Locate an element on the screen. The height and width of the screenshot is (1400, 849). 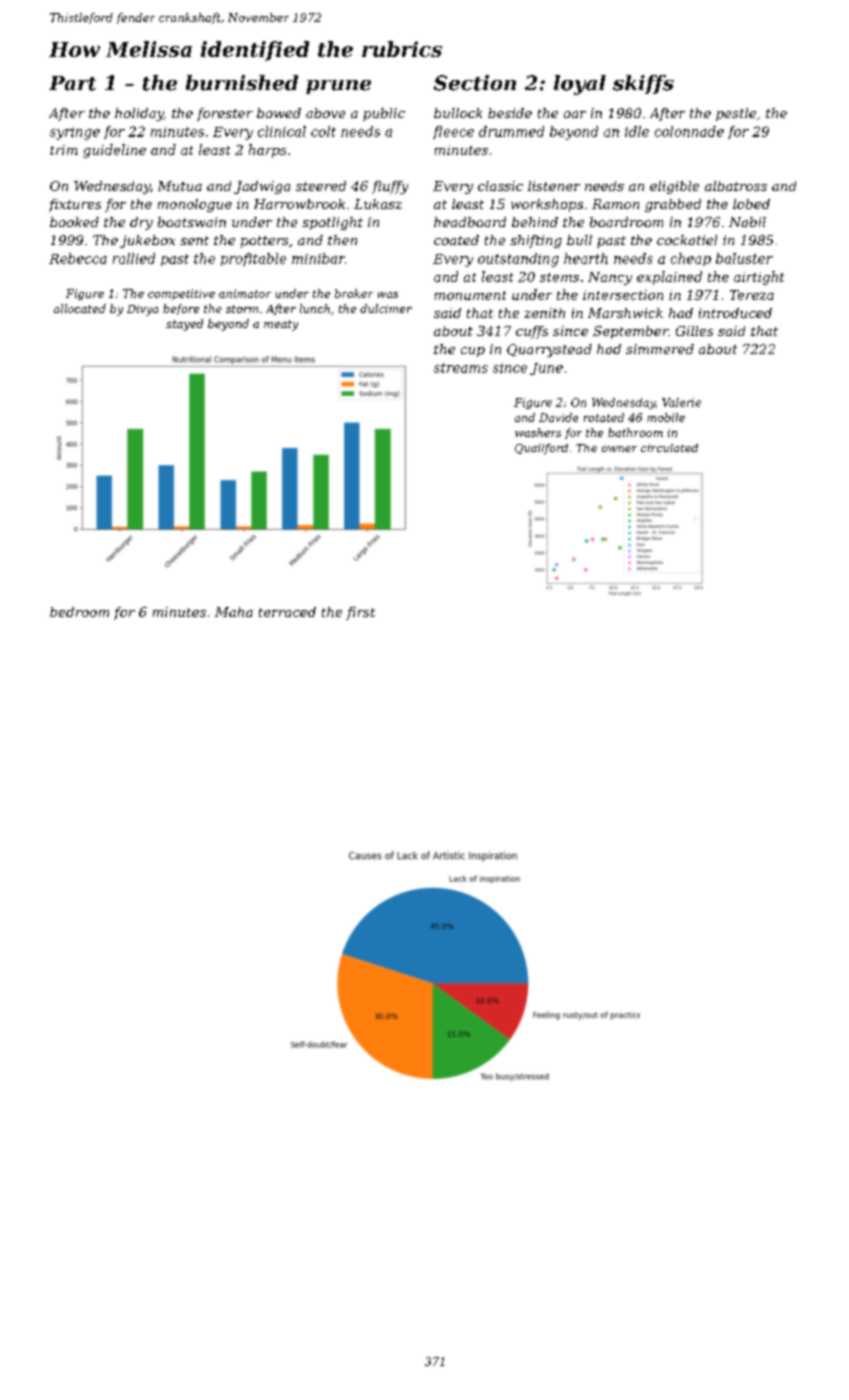
allocated is located at coordinates (80, 308).
